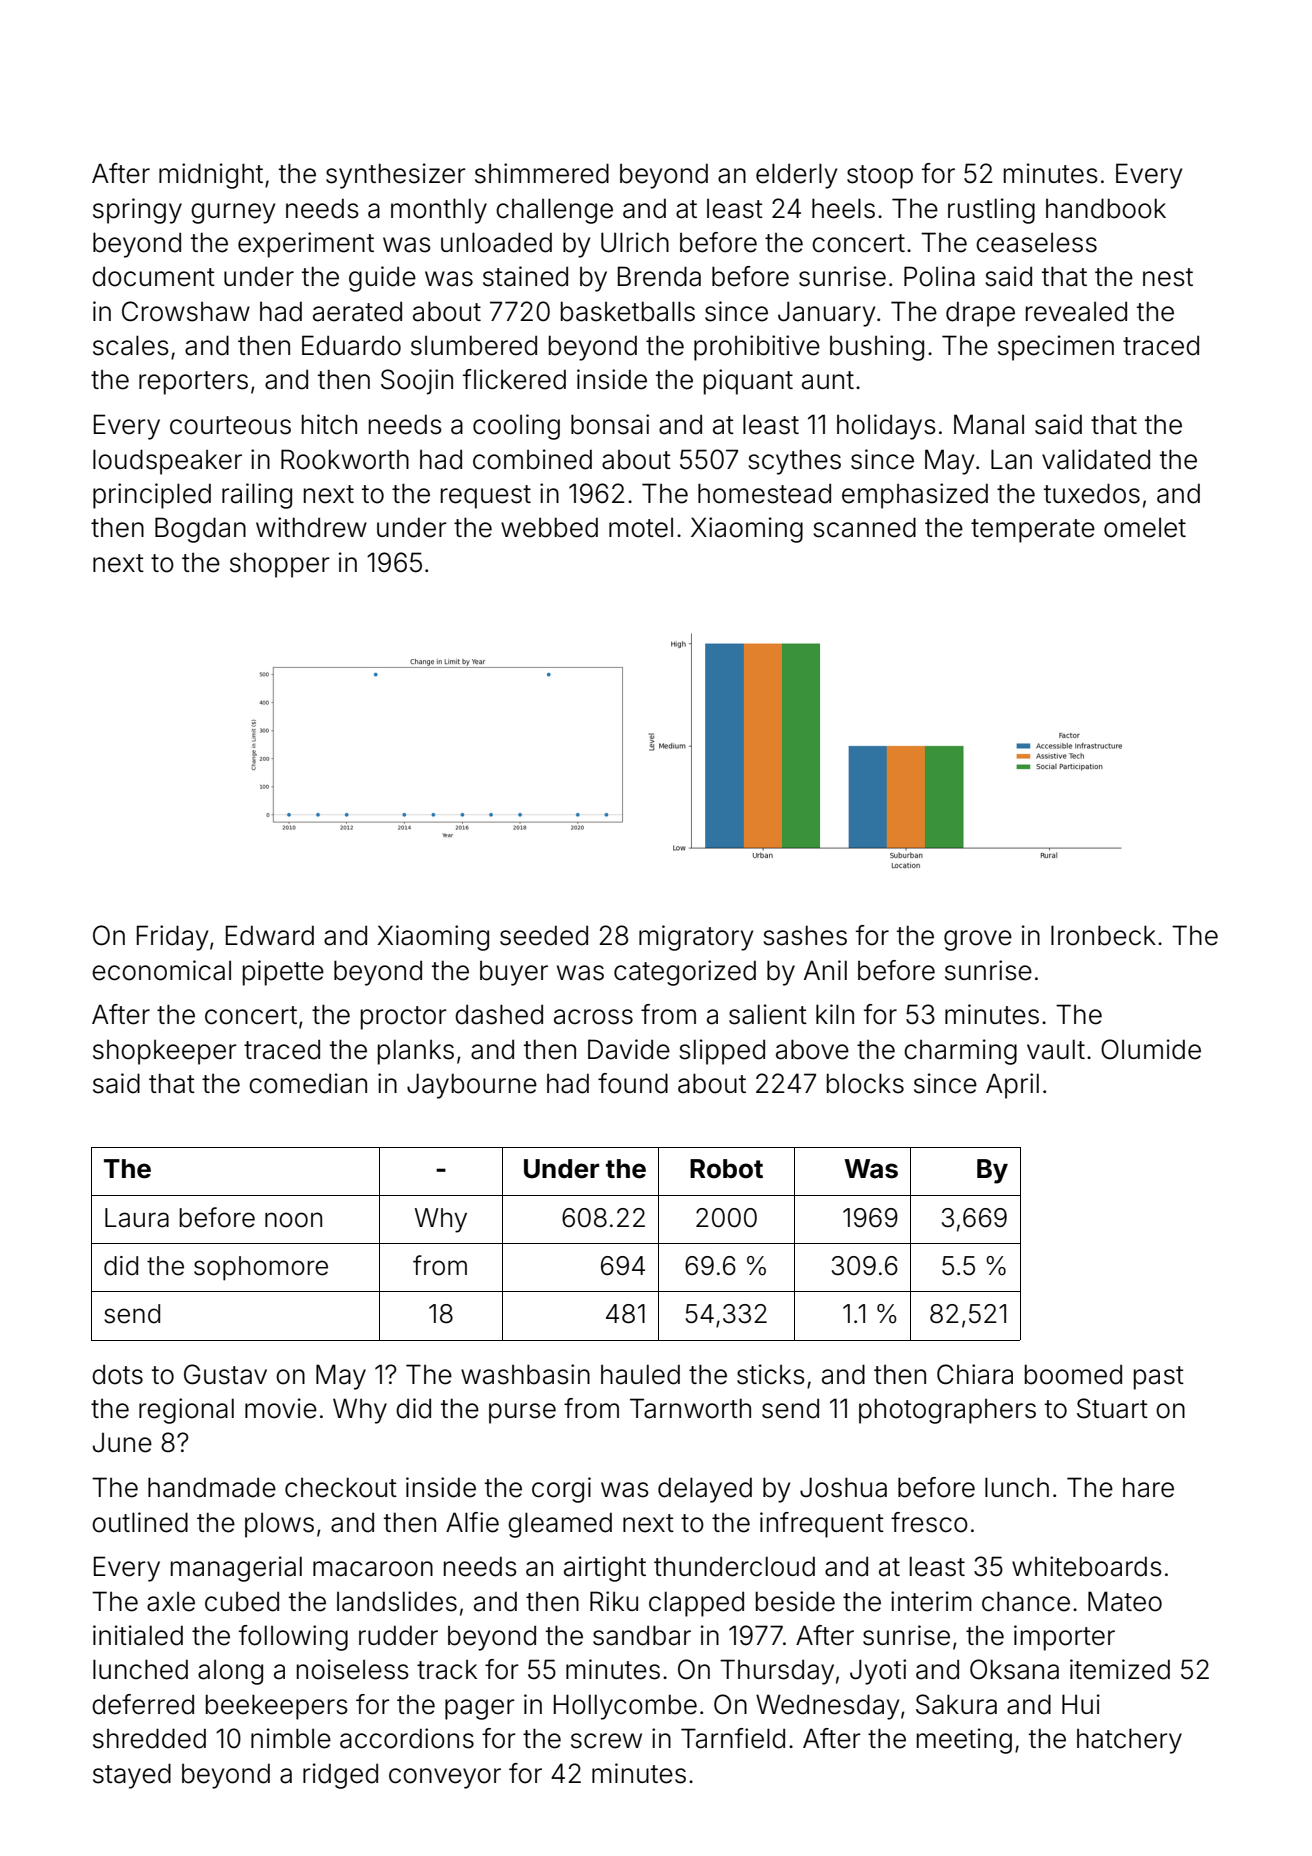 The height and width of the image is (1856, 1312). What do you see at coordinates (132, 1776) in the image?
I see `stayed` at bounding box center [132, 1776].
